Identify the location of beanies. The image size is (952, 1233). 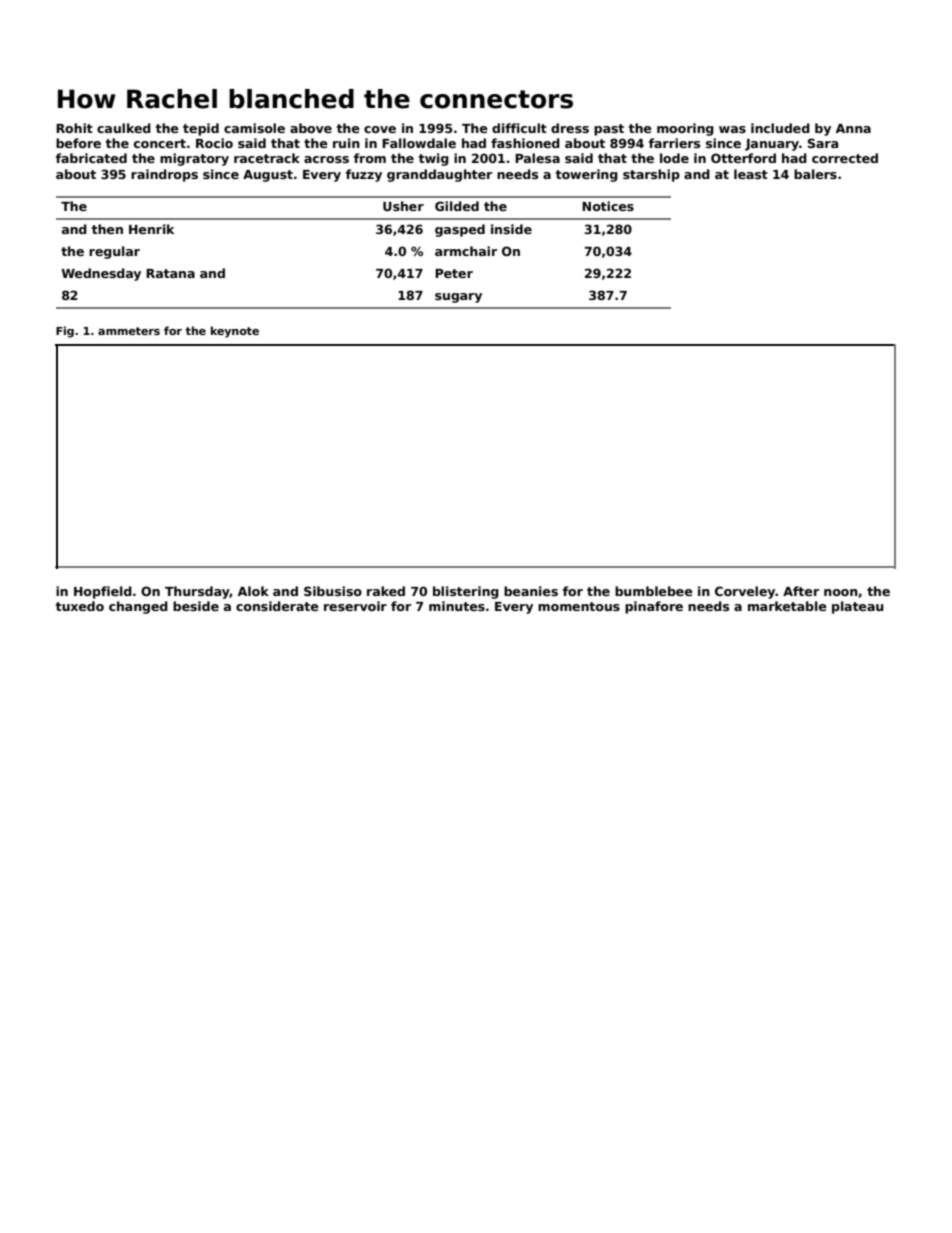
(531, 591).
